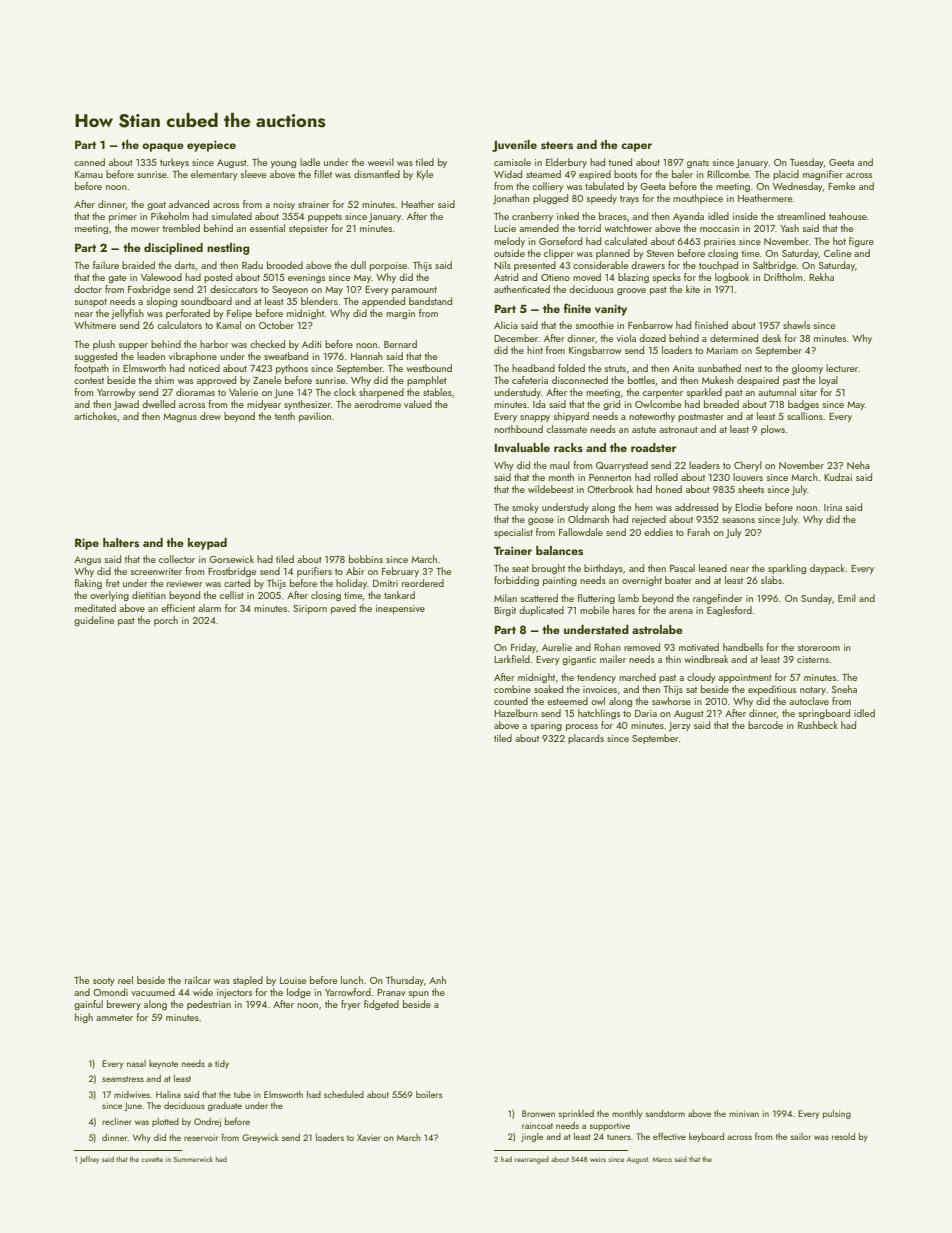 The height and width of the screenshot is (1233, 952). I want to click on Friday, so click(523, 648).
